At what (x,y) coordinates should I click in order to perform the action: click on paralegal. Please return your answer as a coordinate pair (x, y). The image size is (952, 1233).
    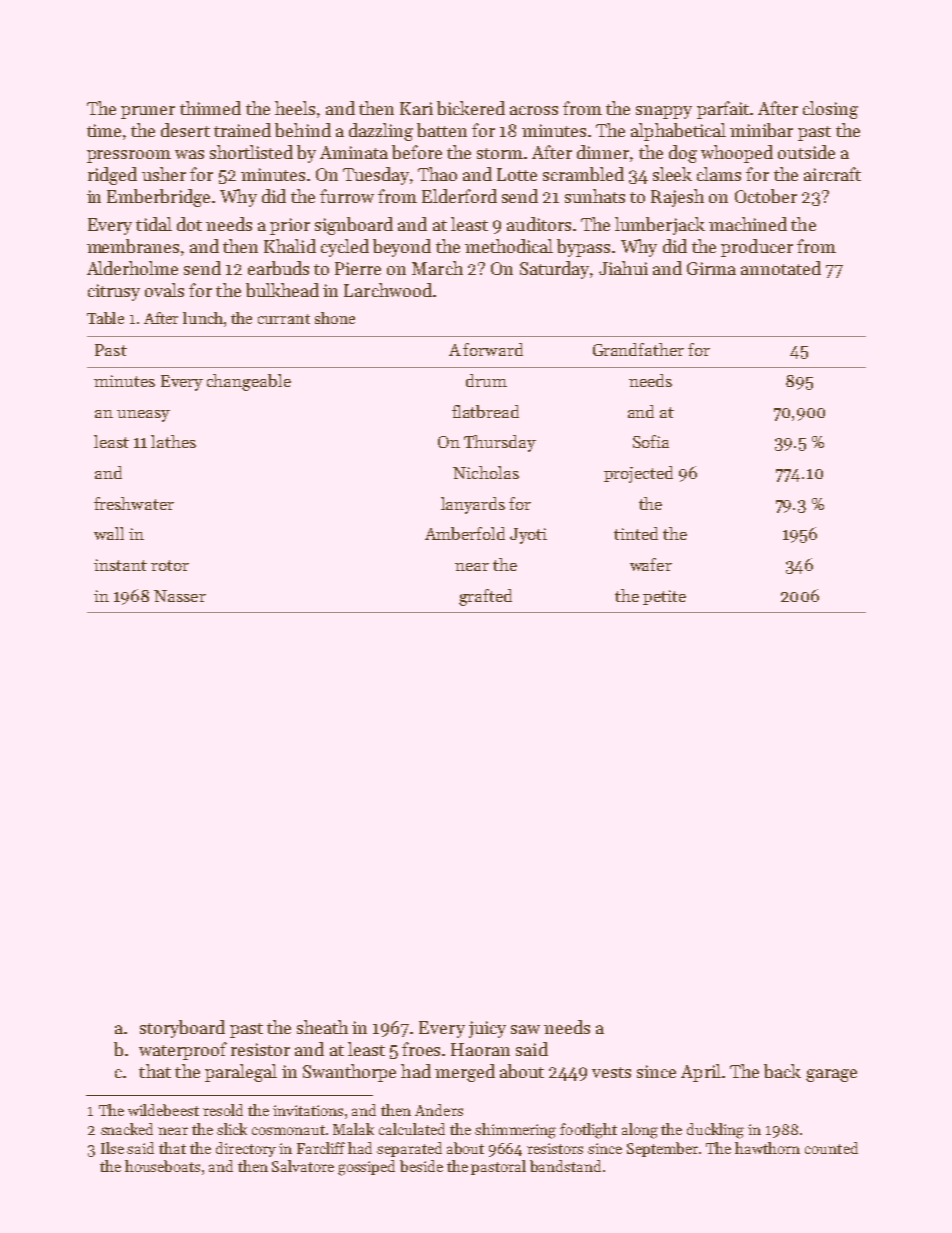
    Looking at the image, I should click on (241, 1073).
